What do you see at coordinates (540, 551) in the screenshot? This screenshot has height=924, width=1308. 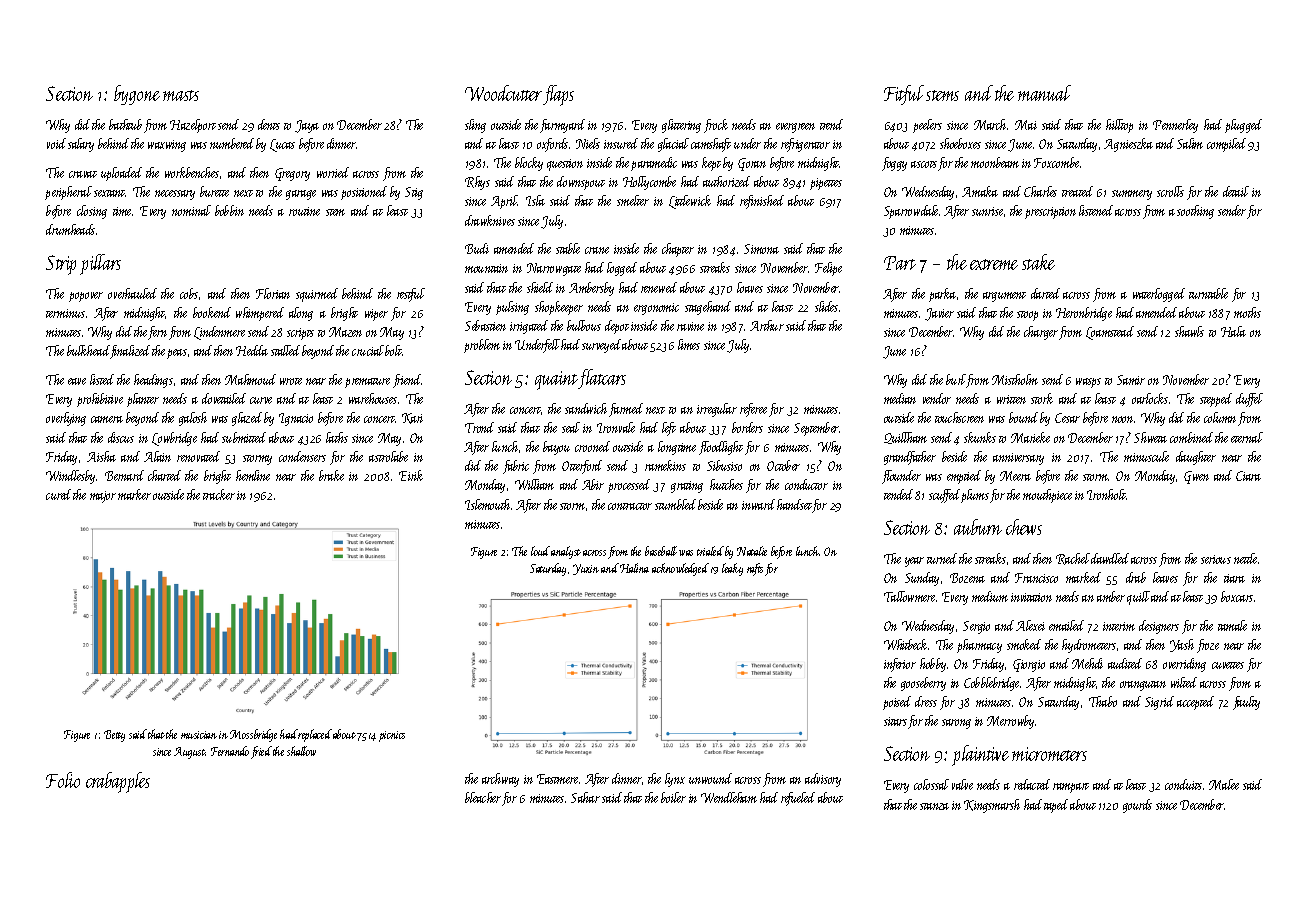 I see `loud` at bounding box center [540, 551].
